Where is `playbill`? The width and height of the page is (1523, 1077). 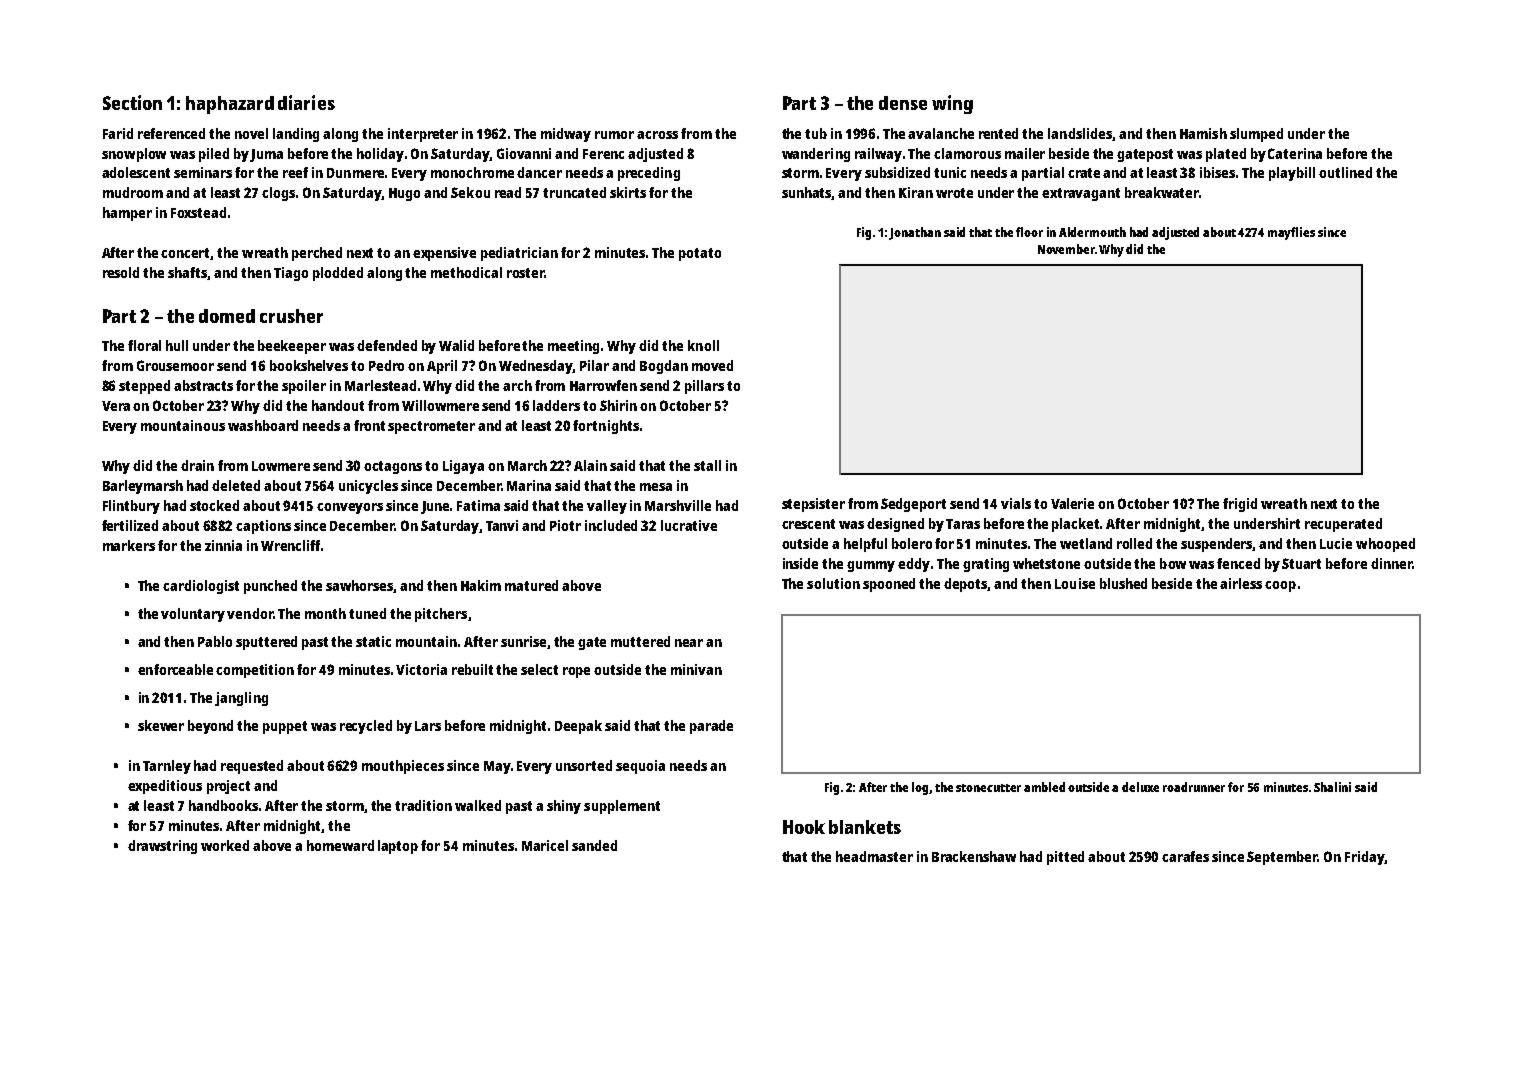 playbill is located at coordinates (1292, 174).
